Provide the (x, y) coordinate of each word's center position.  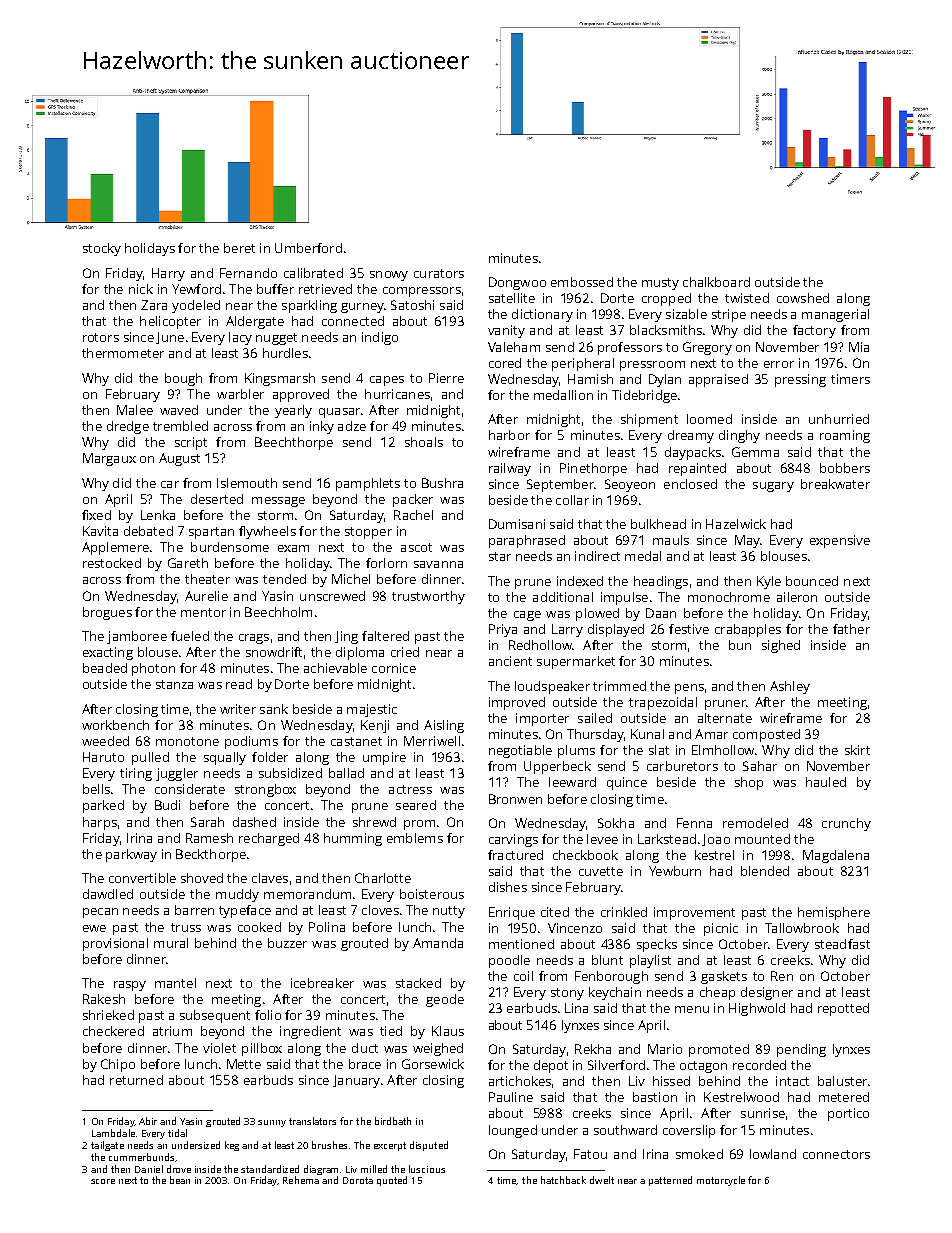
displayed (616, 630)
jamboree (137, 637)
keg (232, 1146)
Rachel (413, 515)
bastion (655, 1097)
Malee (135, 410)
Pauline (511, 1097)
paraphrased (527, 541)
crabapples (748, 630)
